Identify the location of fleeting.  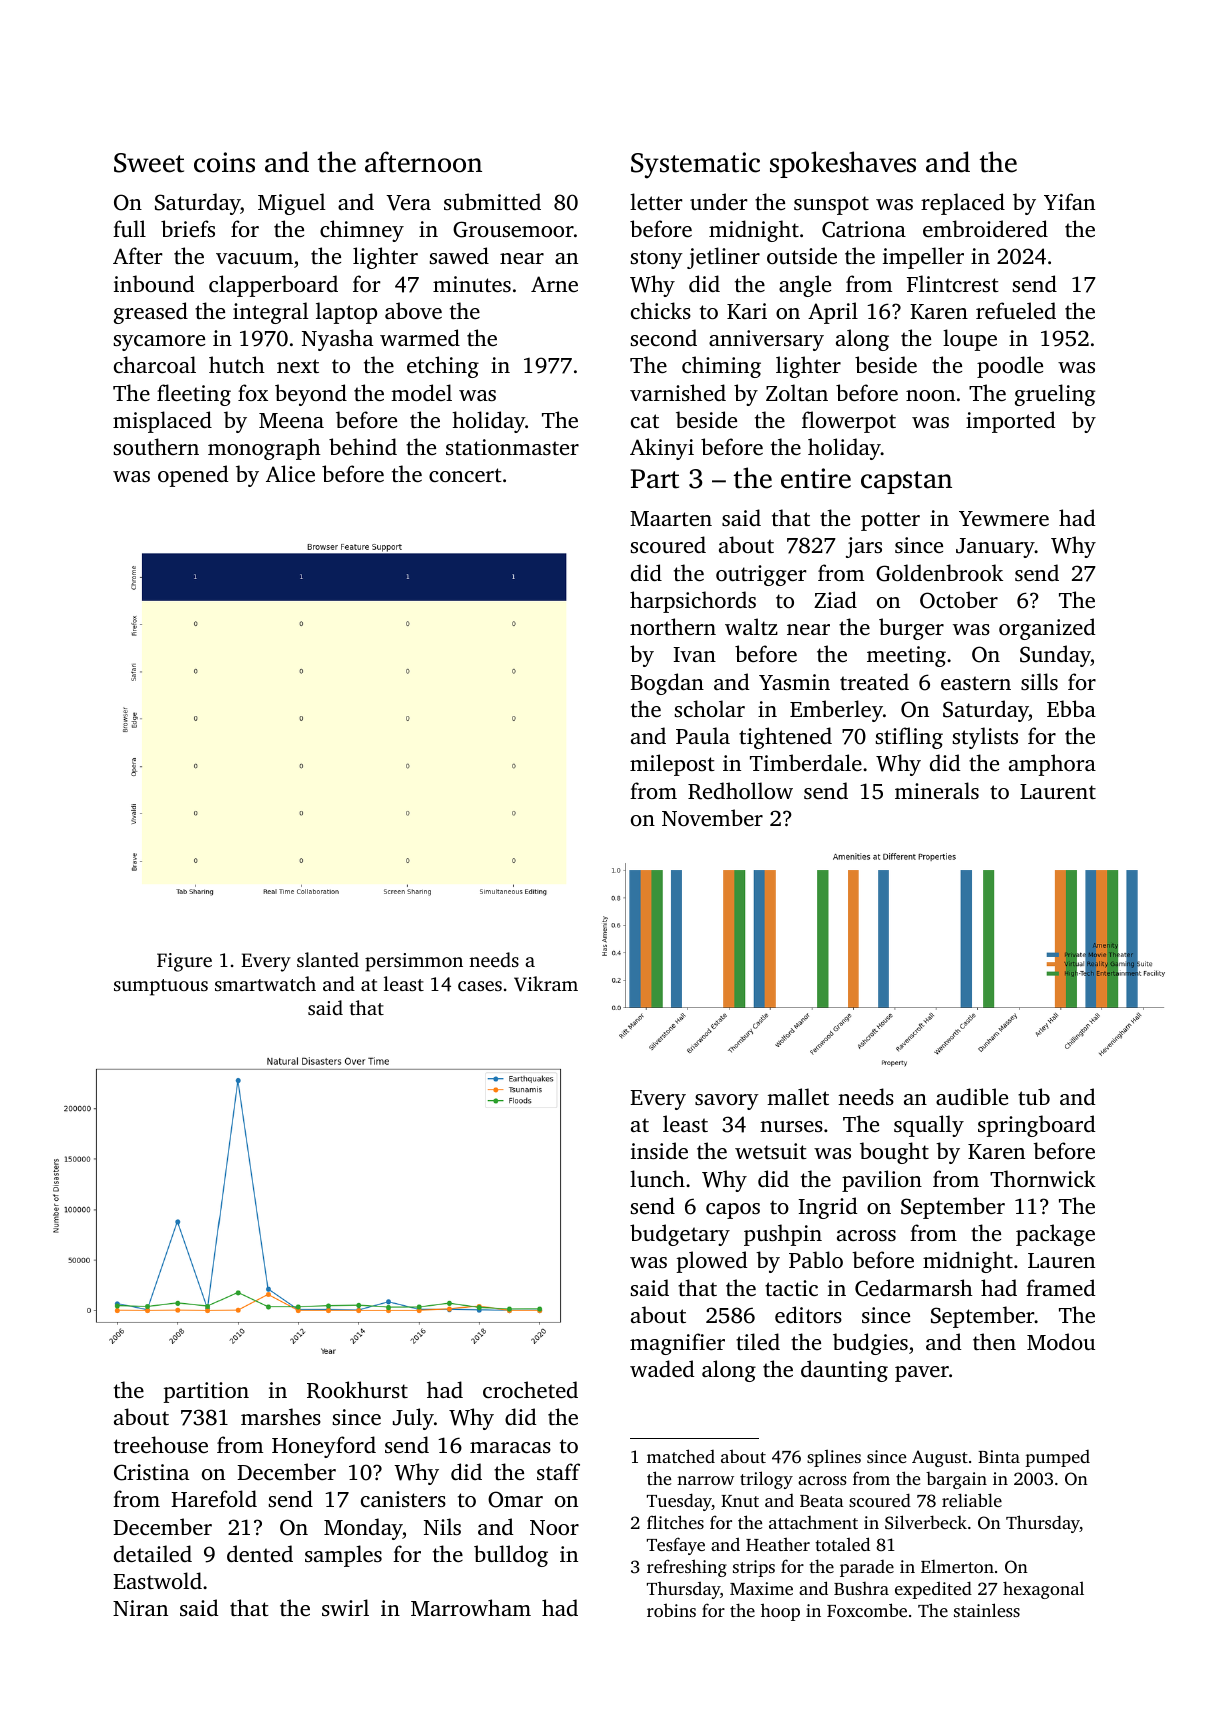
(194, 395).
